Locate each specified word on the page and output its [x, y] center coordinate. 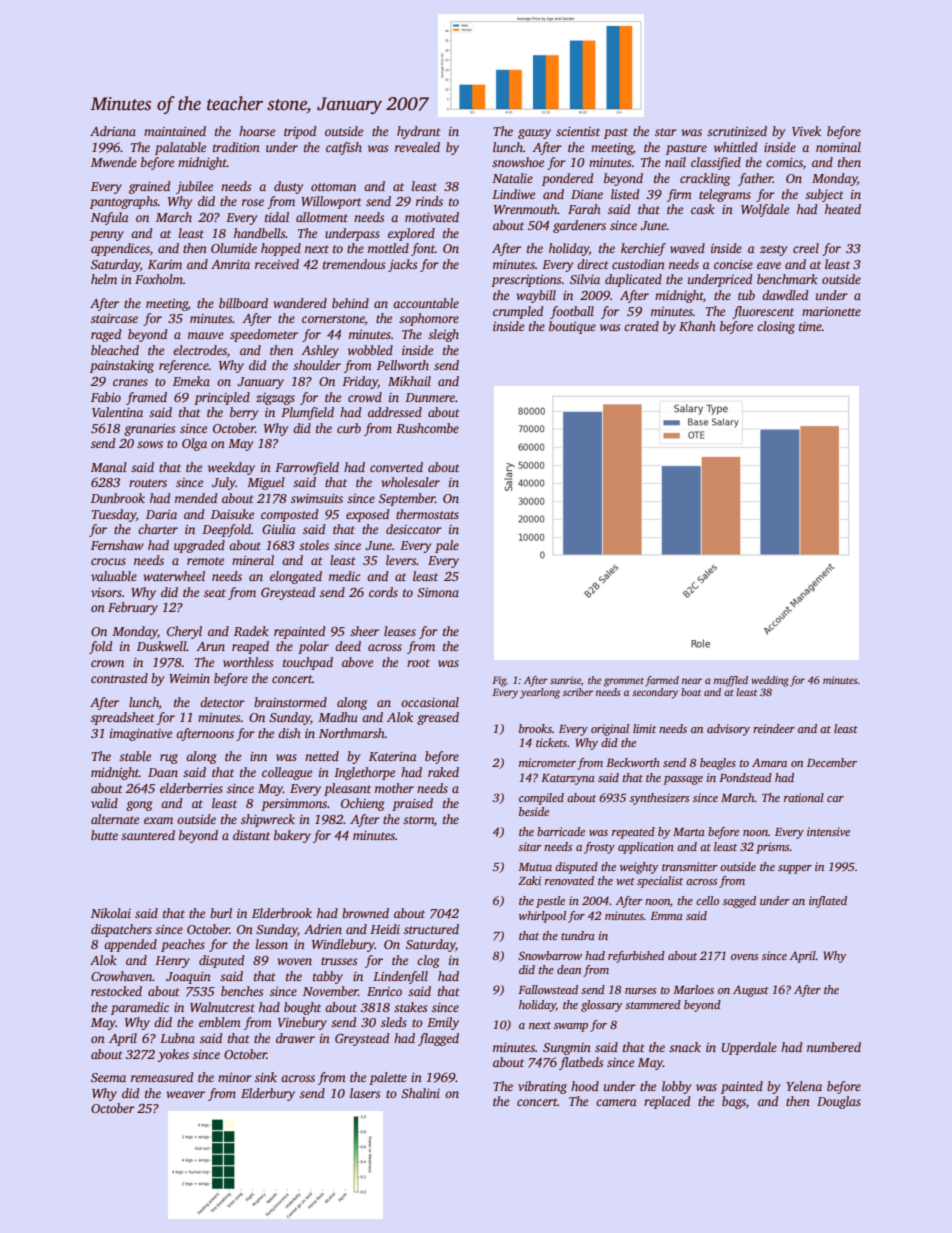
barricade [561, 831]
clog [428, 961]
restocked [116, 991]
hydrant [419, 132]
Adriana [113, 131]
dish [289, 733]
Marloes [693, 989]
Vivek [806, 131]
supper [795, 869]
